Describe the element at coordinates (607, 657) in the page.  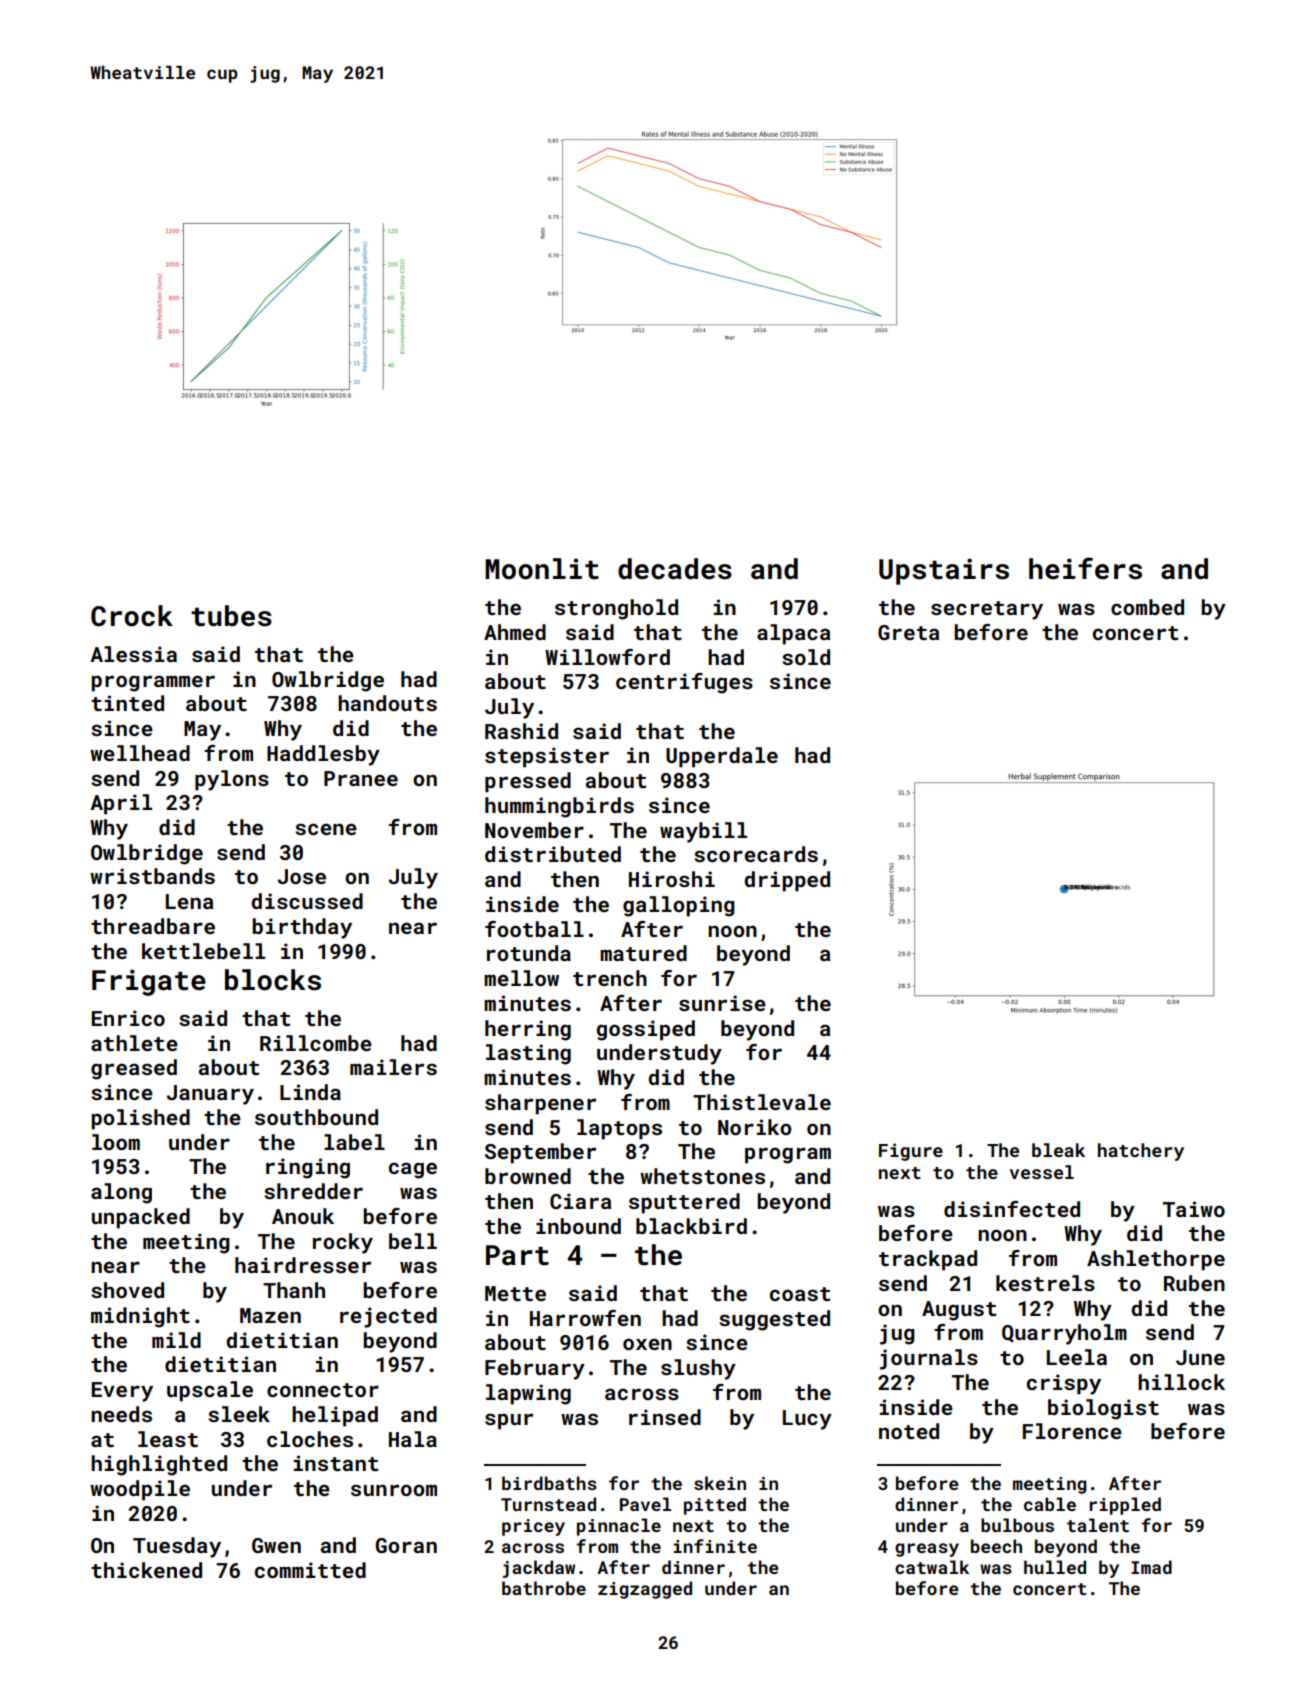
I see `Willowford` at that location.
